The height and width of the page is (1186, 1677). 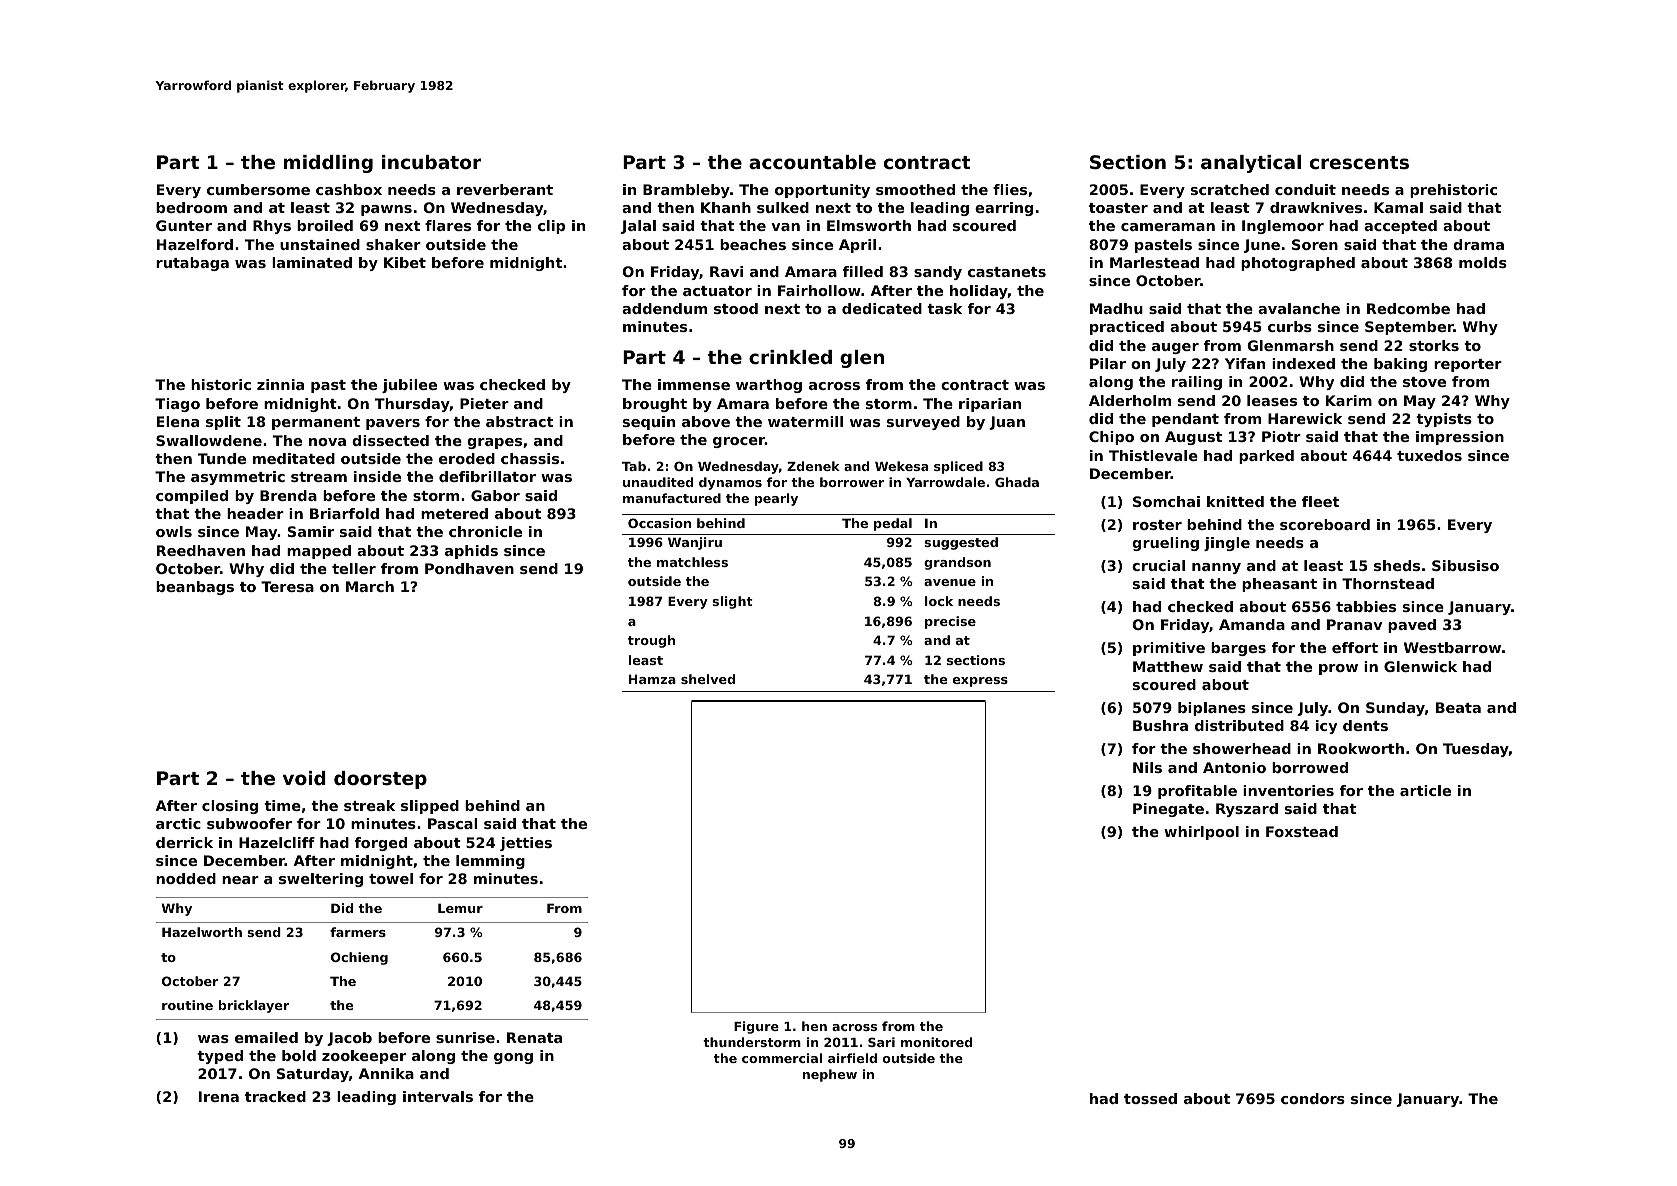 What do you see at coordinates (1201, 833) in the page?
I see `whirlpool` at bounding box center [1201, 833].
